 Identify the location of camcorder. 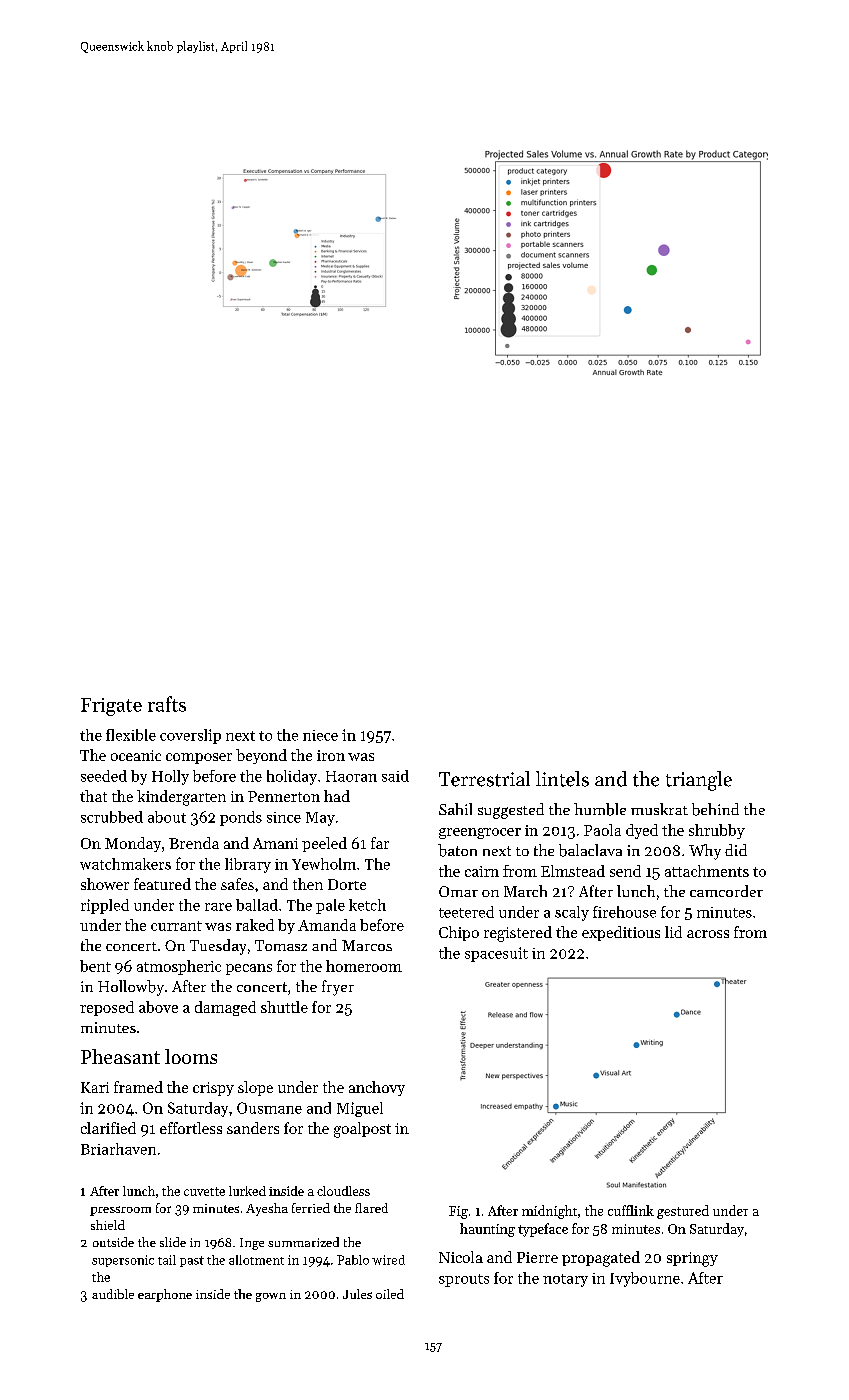
(726, 891).
